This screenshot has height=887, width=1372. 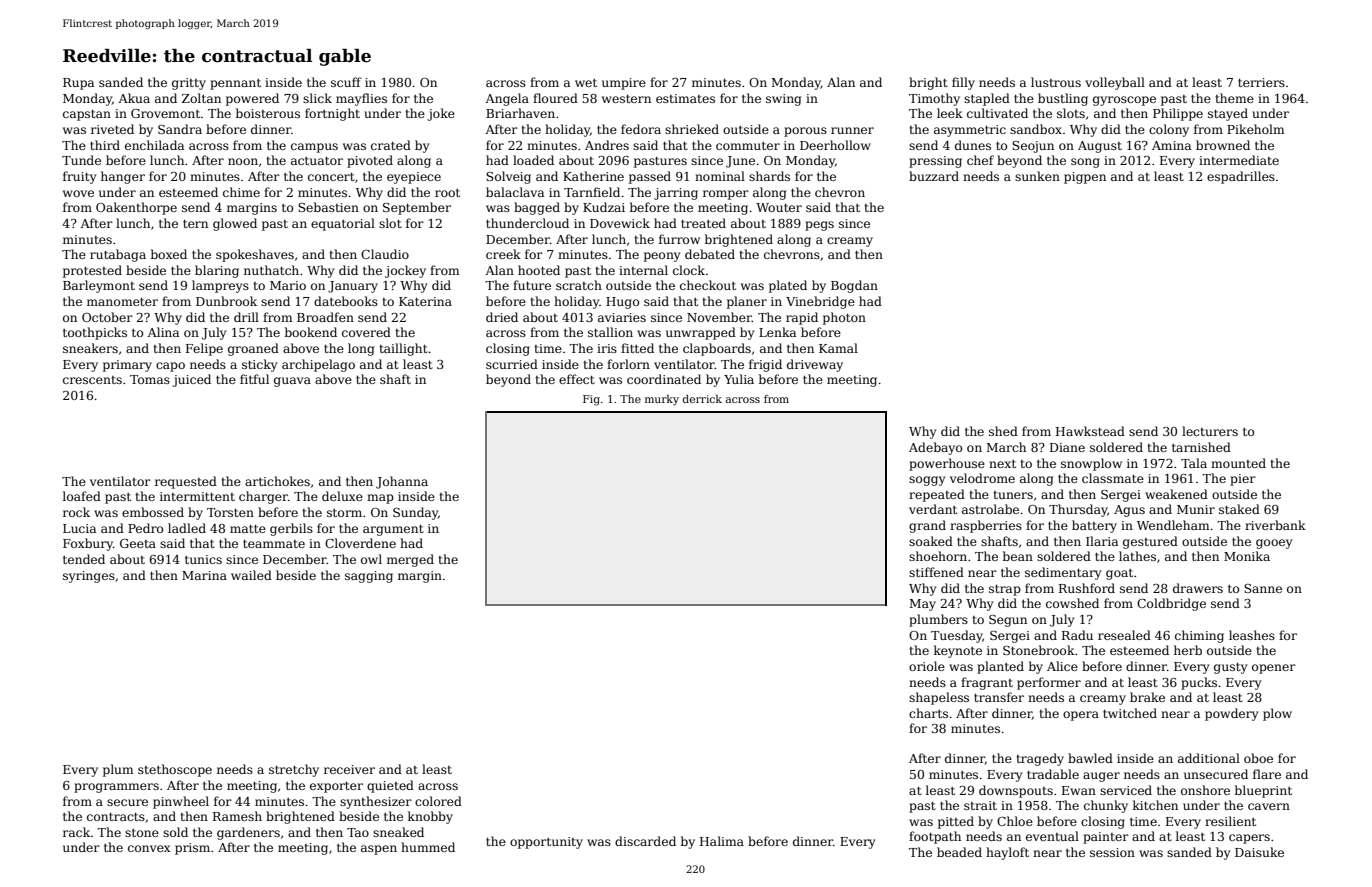 I want to click on browned, so click(x=1223, y=145).
